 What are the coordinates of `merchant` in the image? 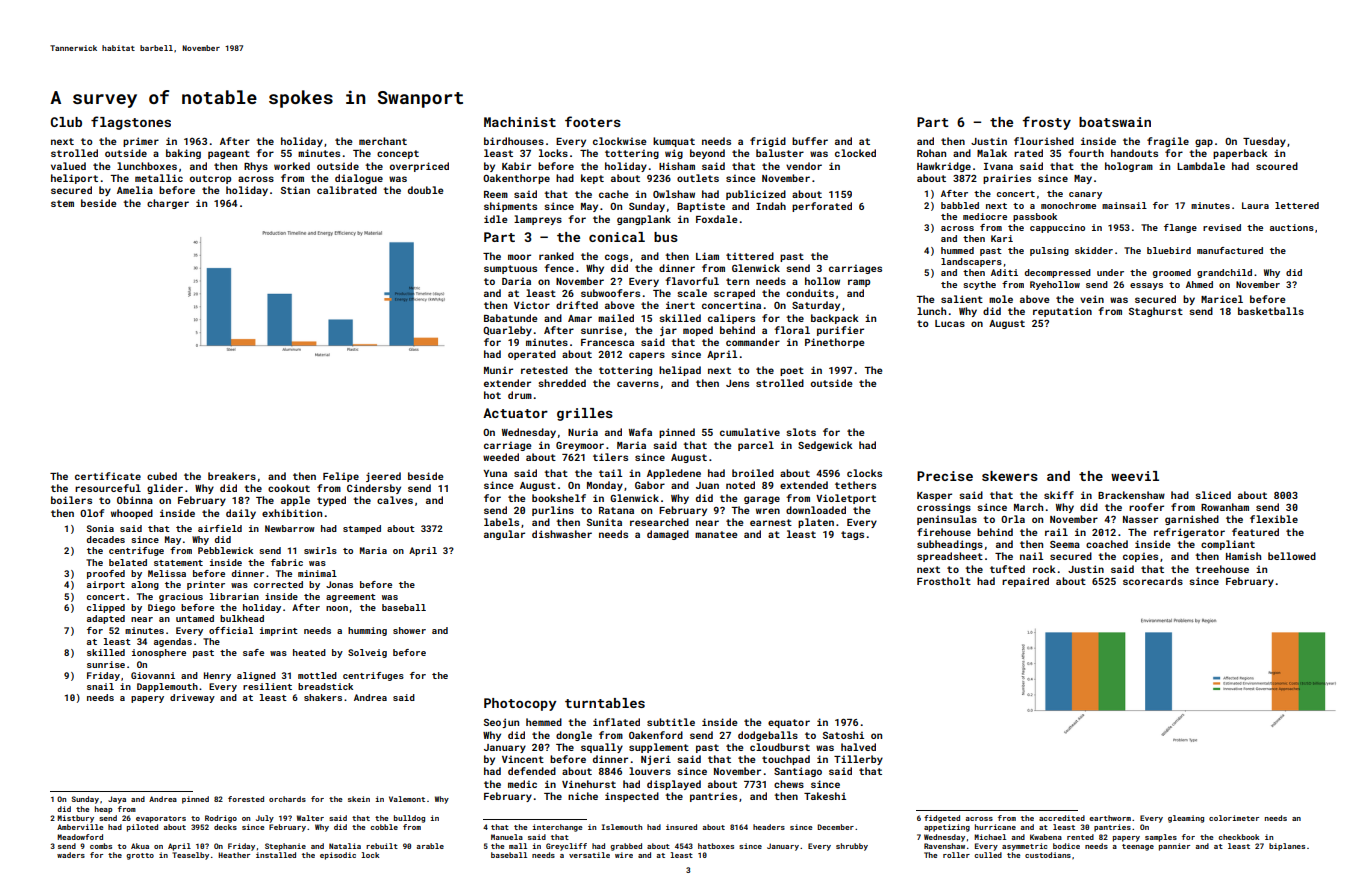 It's located at (383, 141).
